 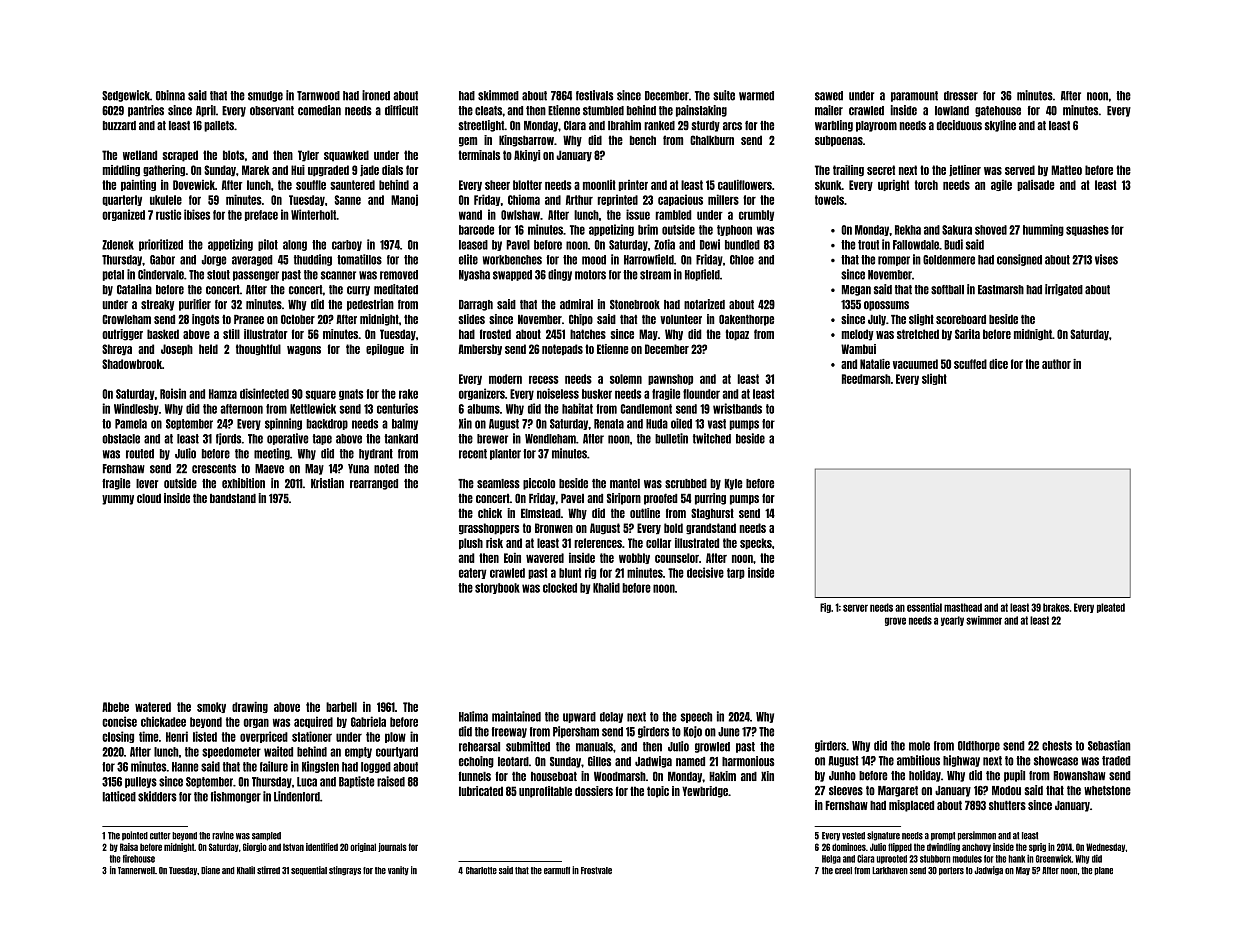 I want to click on routed, so click(x=140, y=454).
